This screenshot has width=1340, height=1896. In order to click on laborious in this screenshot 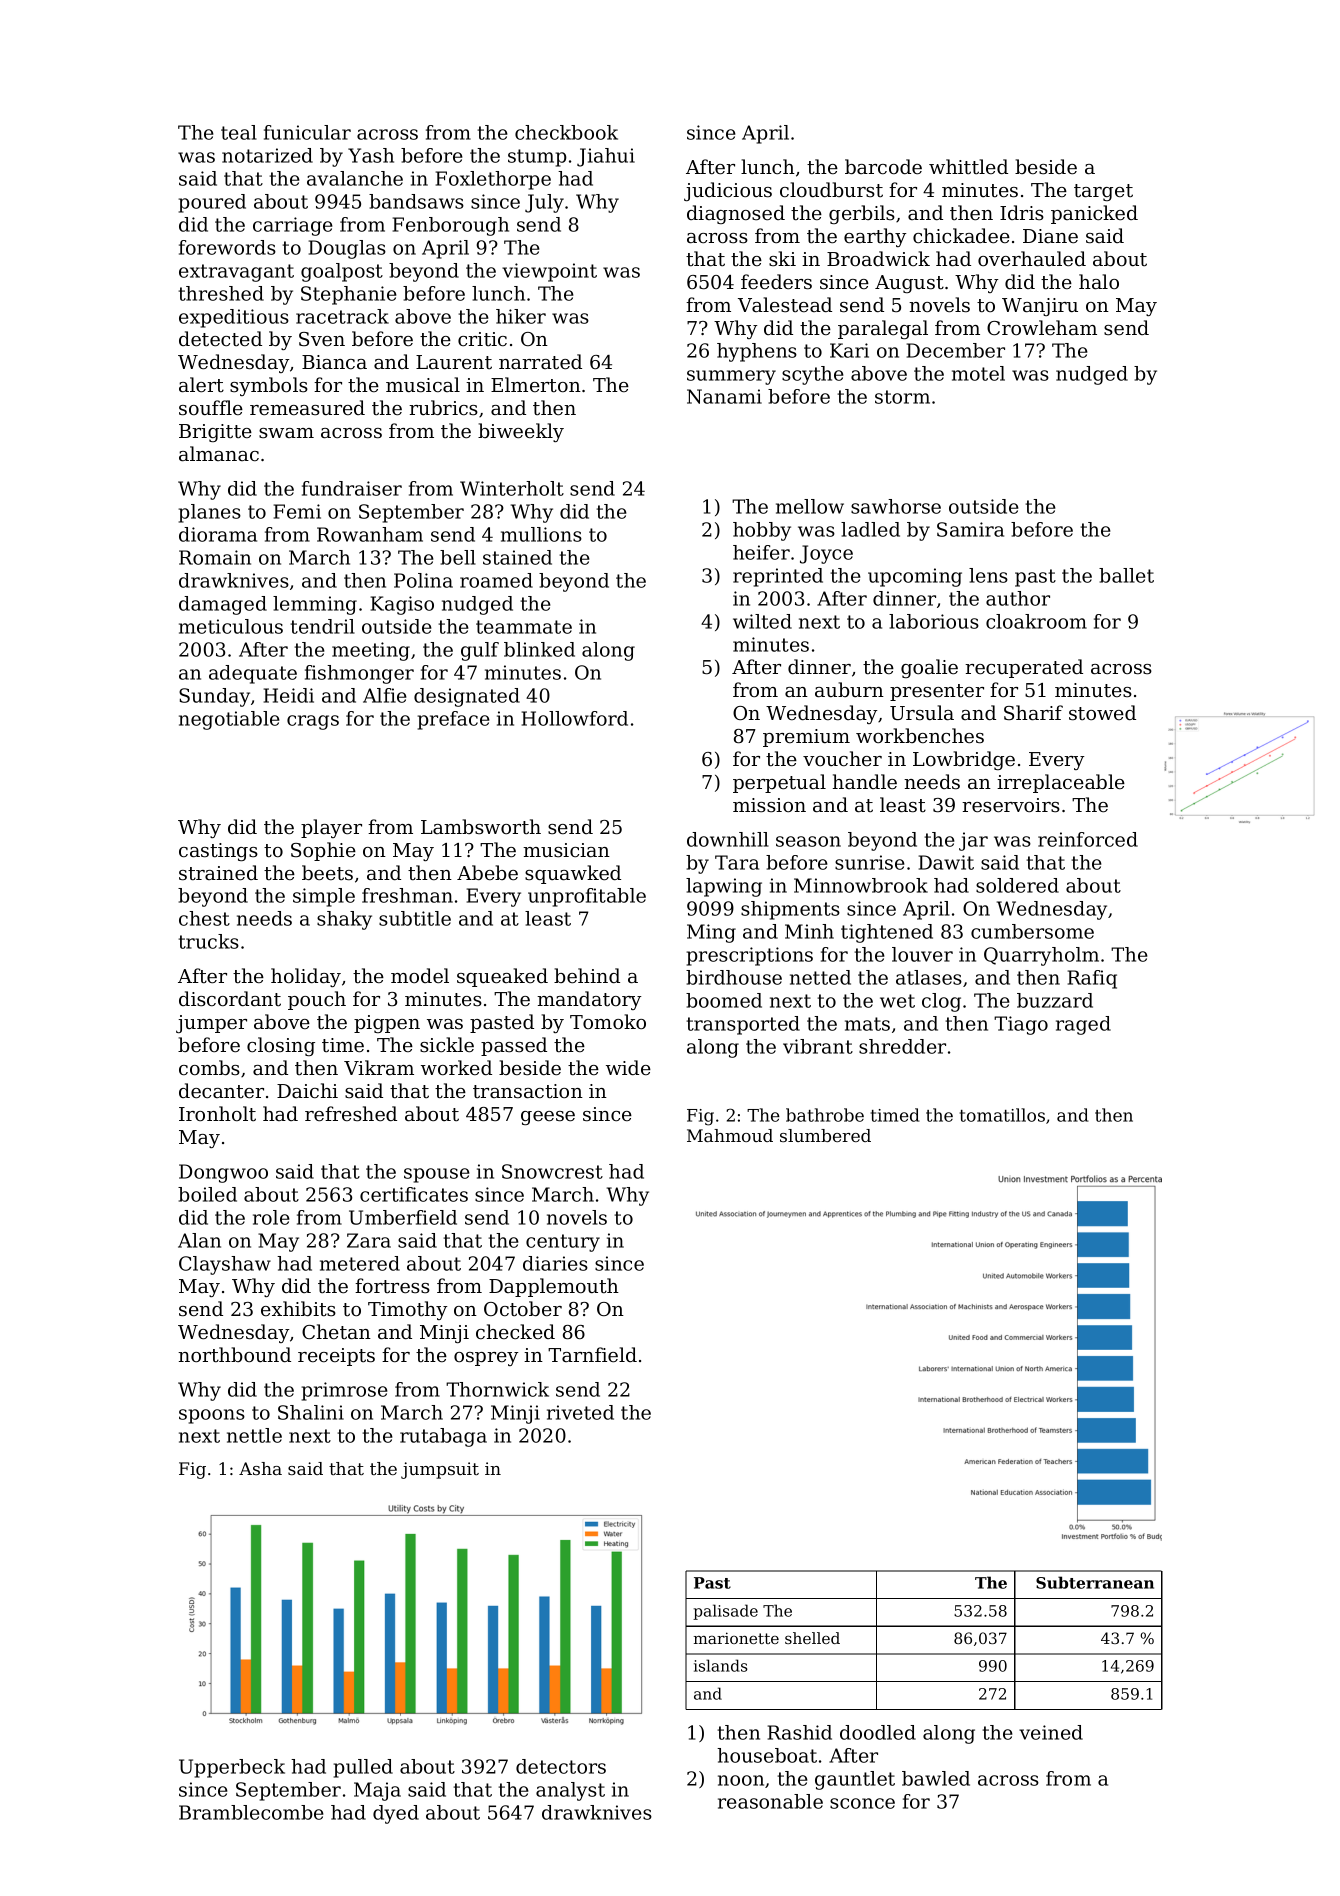, I will do `click(934, 621)`.
